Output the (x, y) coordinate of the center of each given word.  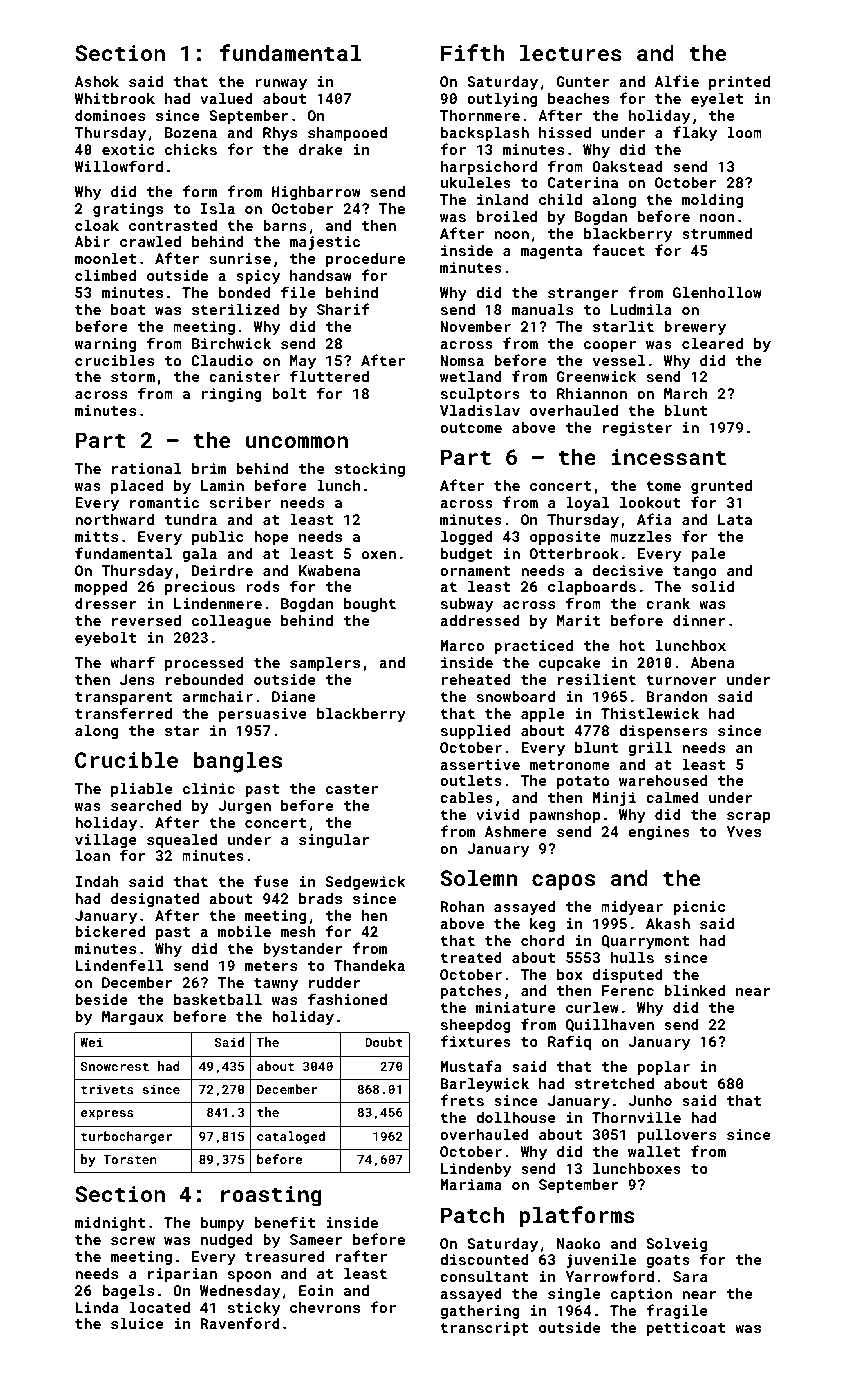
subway (467, 605)
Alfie (677, 81)
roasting (271, 1196)
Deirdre (222, 570)
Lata (735, 519)
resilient (597, 679)
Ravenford (240, 1323)
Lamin (222, 485)
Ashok (97, 81)
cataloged (291, 1137)
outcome (471, 428)
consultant (484, 1276)
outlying (502, 100)
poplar (664, 1068)
